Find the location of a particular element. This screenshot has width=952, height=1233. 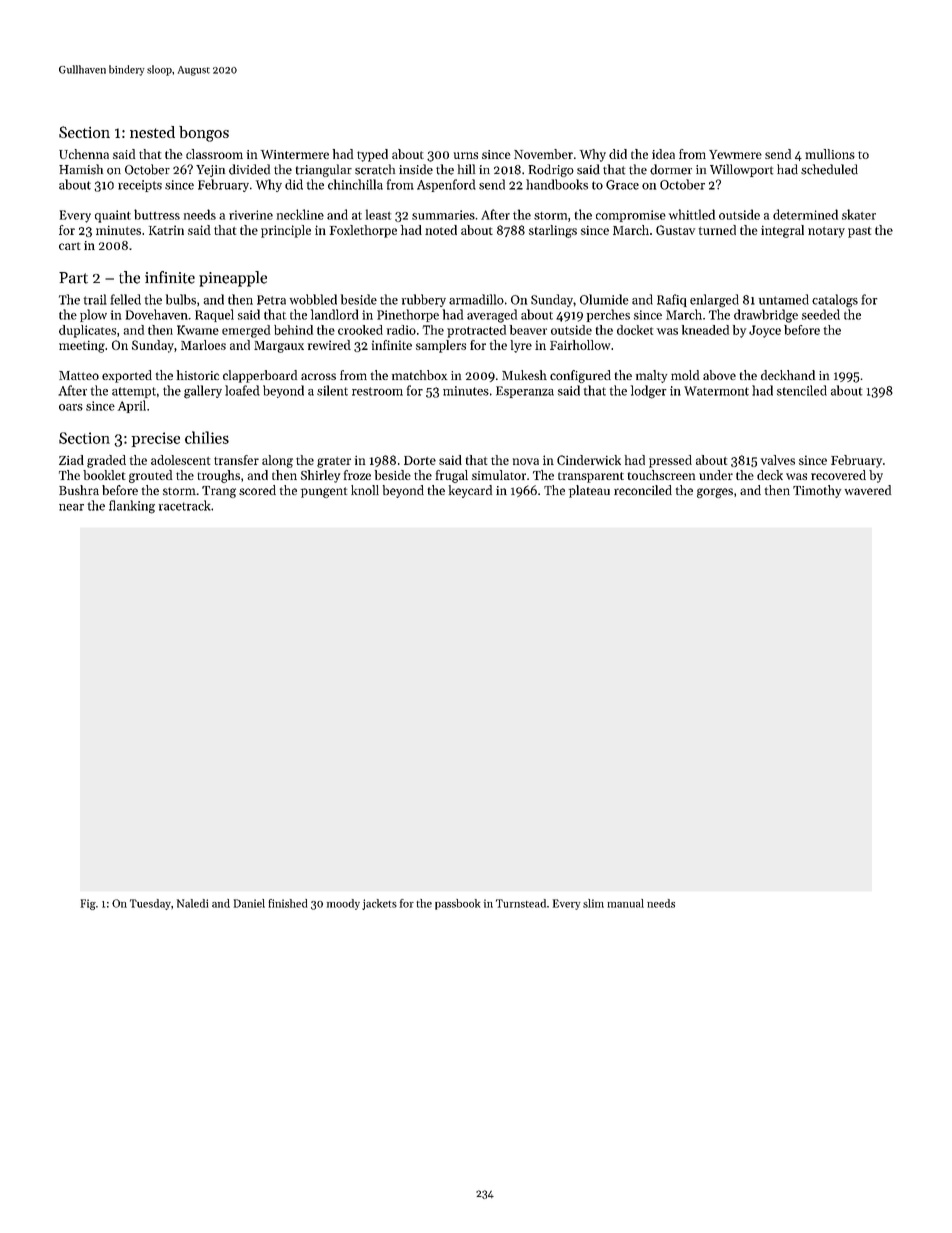

plateau is located at coordinates (589, 491).
